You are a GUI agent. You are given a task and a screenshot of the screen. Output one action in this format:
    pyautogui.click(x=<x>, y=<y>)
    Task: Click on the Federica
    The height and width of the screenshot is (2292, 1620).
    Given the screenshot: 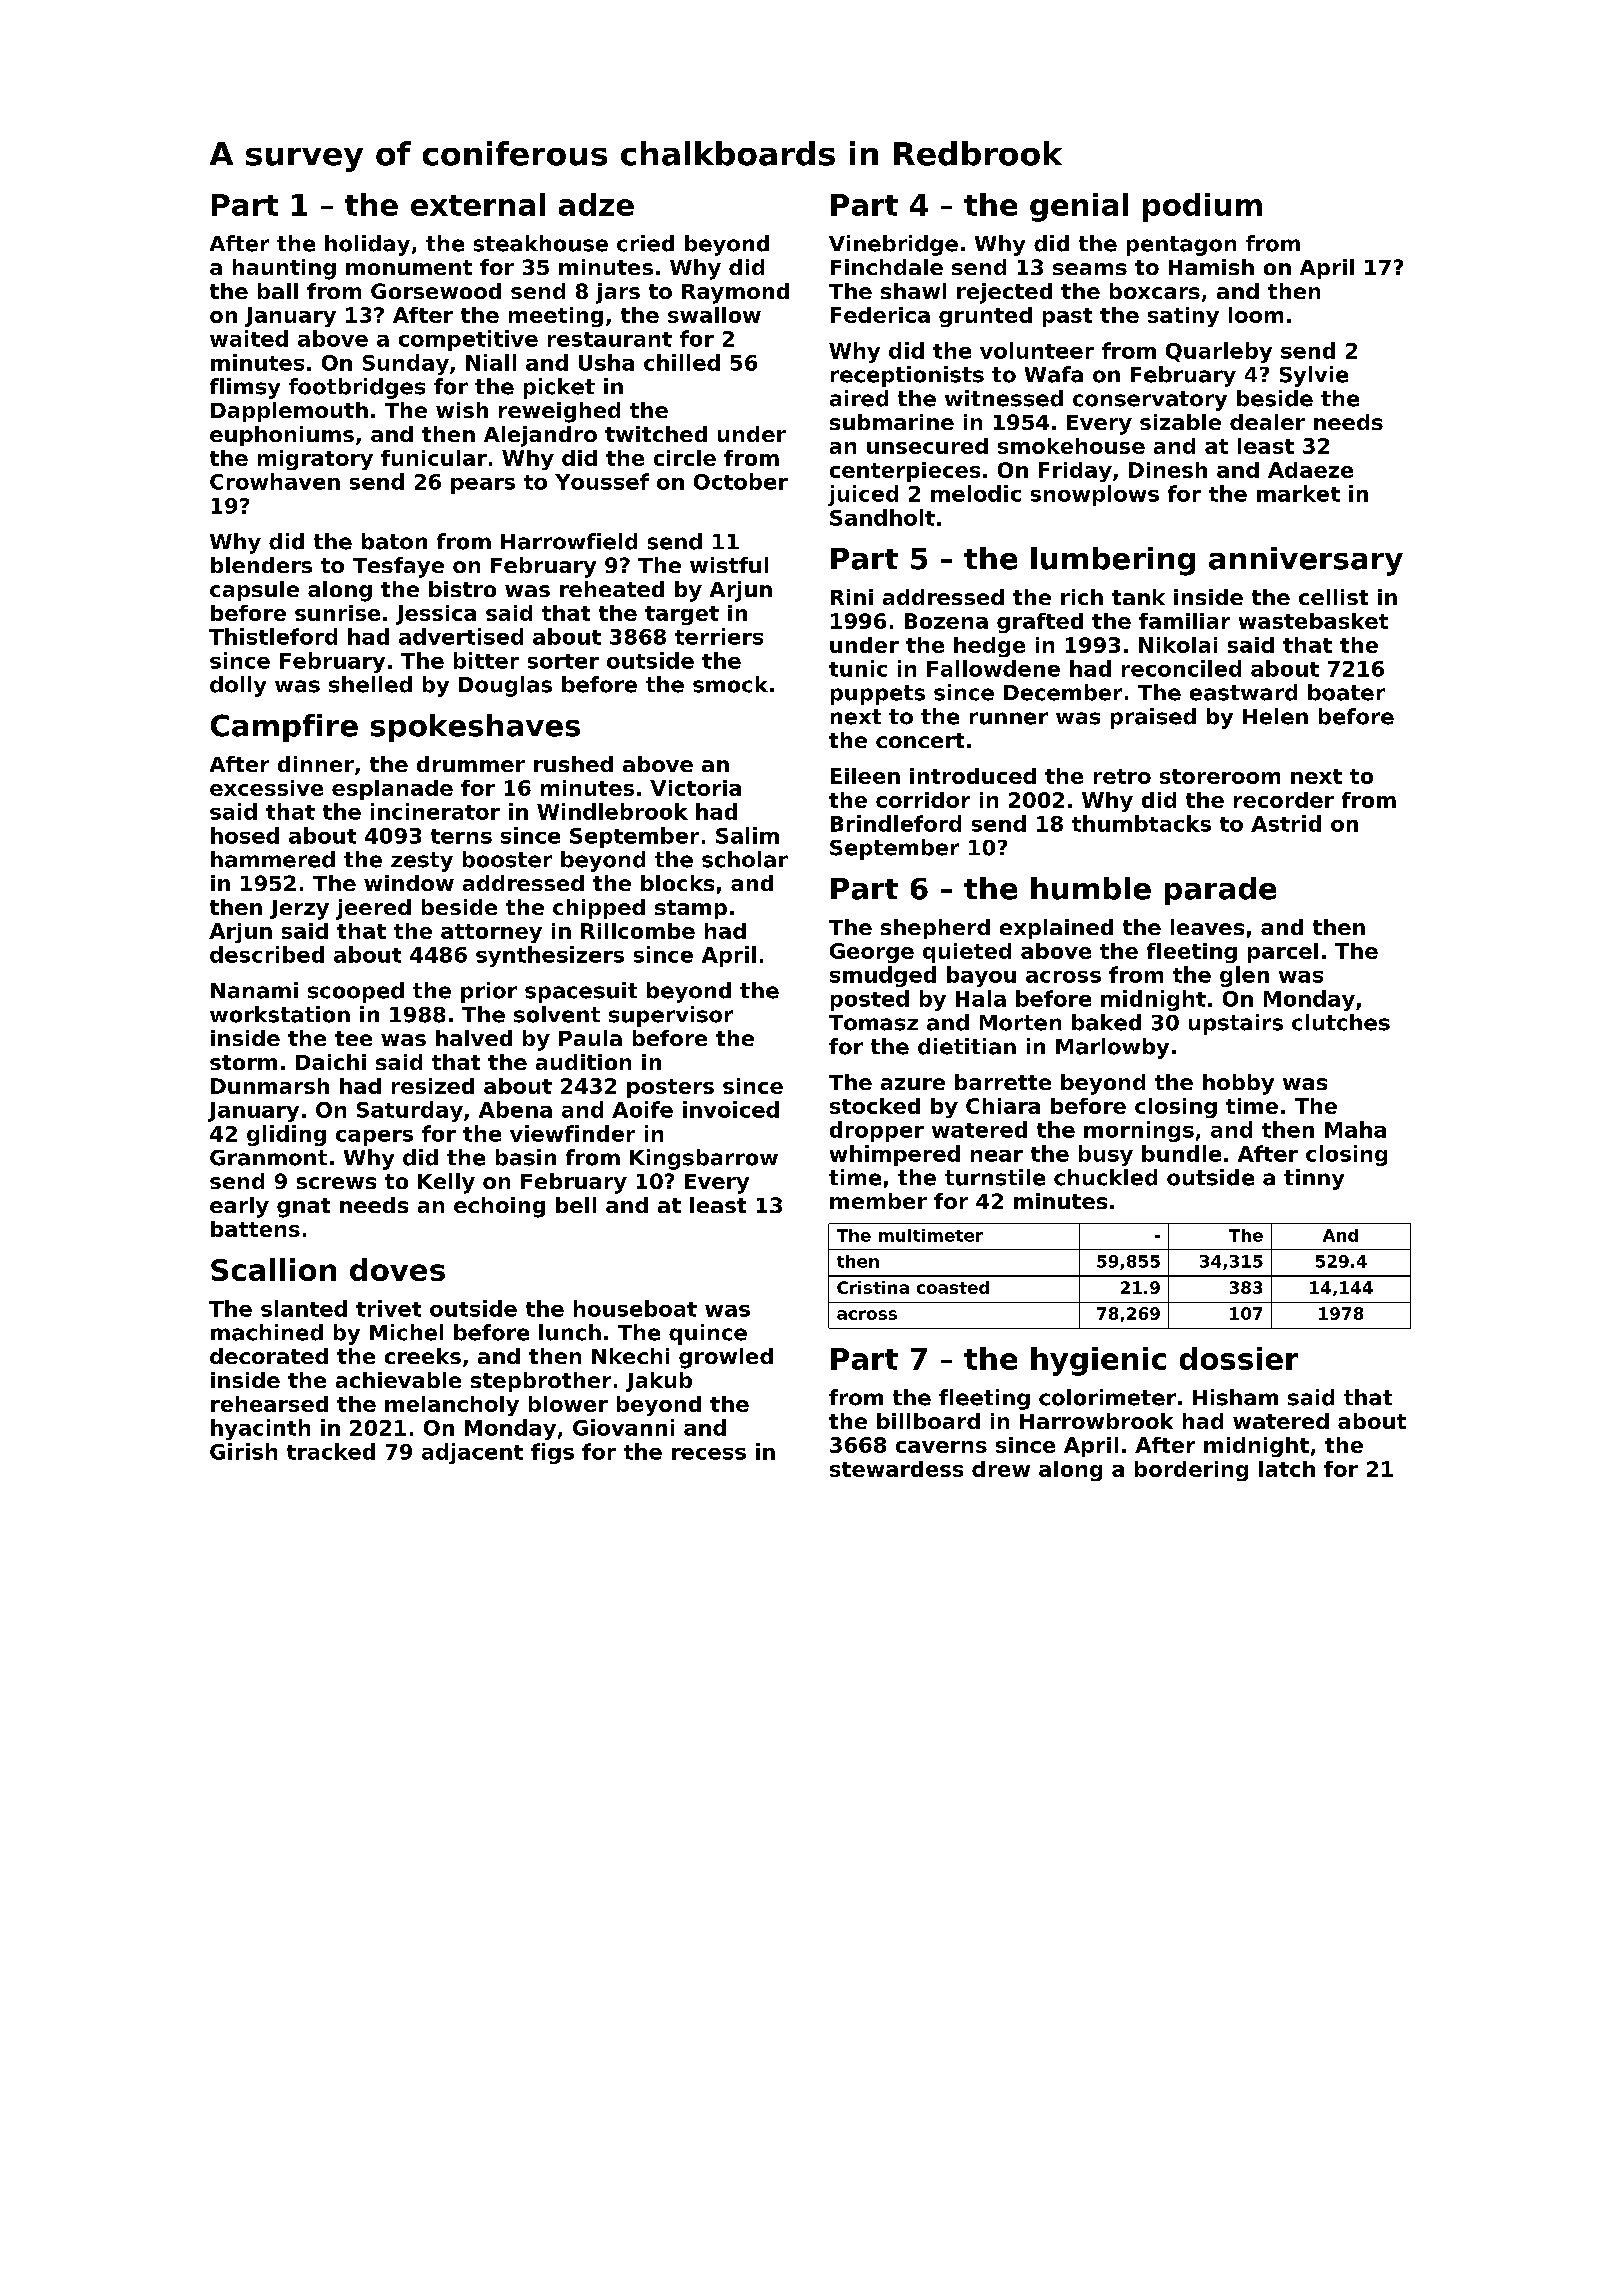 What is the action you would take?
    pyautogui.click(x=880, y=315)
